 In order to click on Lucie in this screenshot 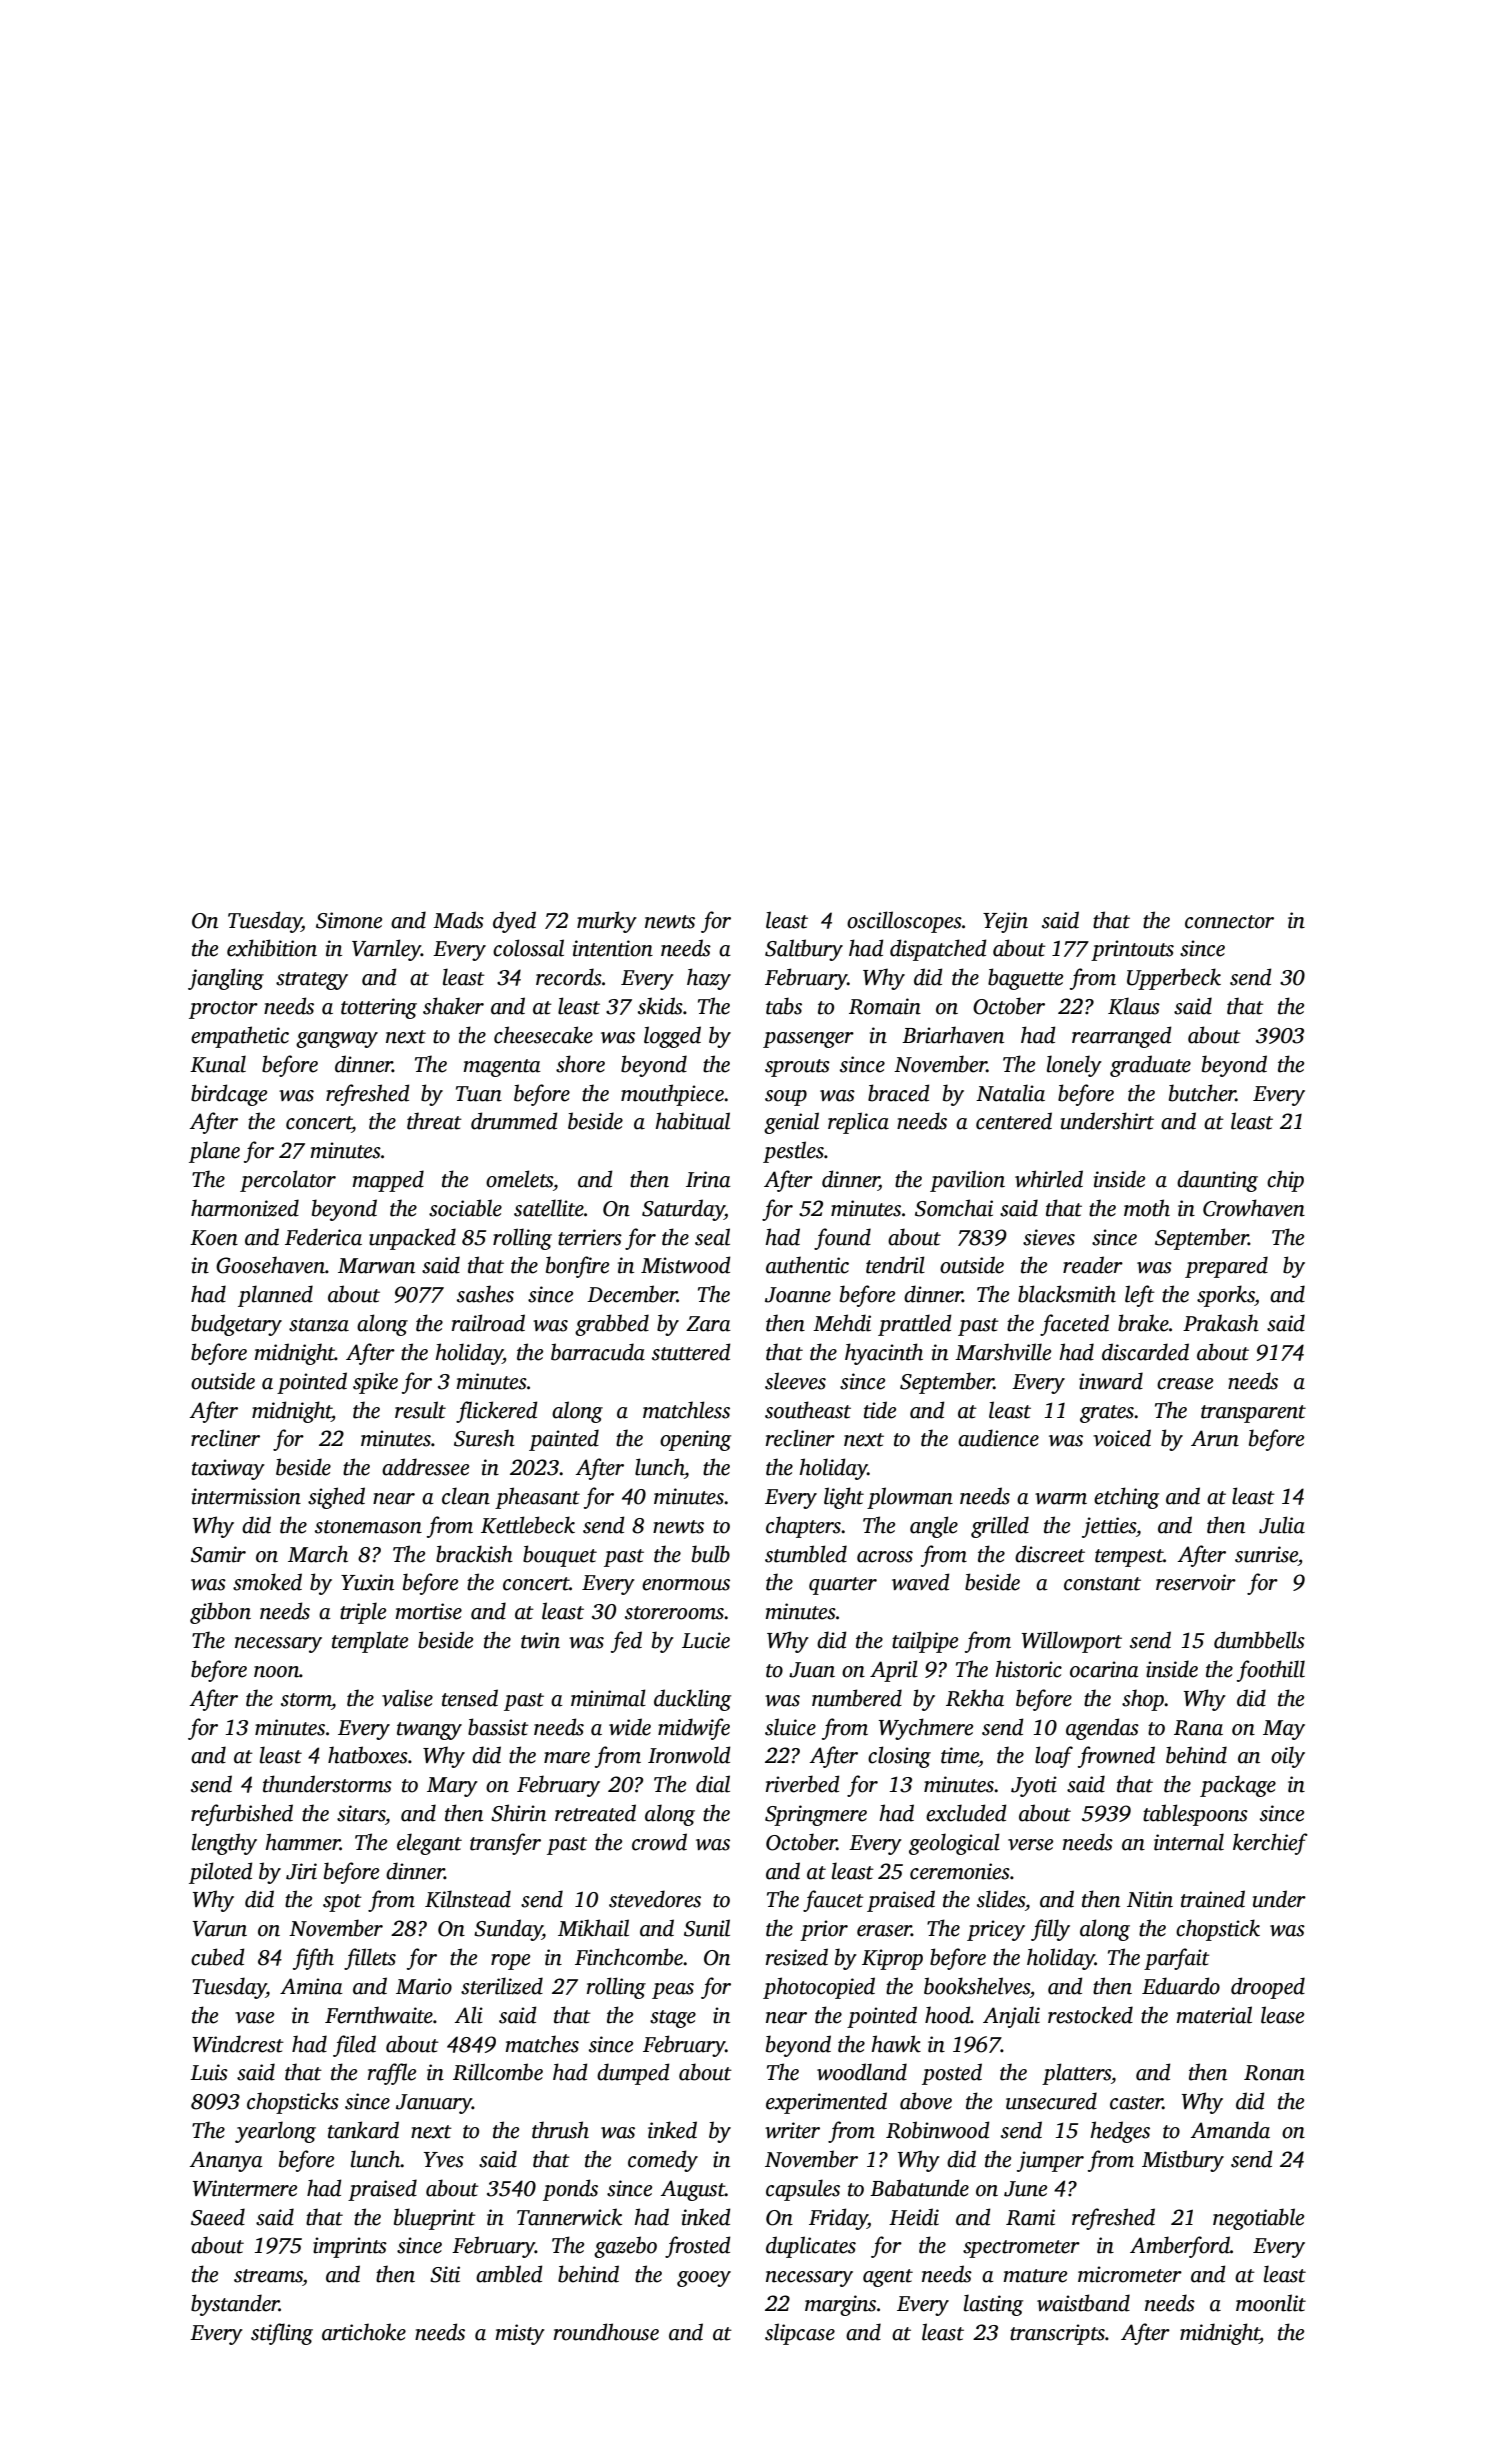, I will do `click(706, 1640)`.
